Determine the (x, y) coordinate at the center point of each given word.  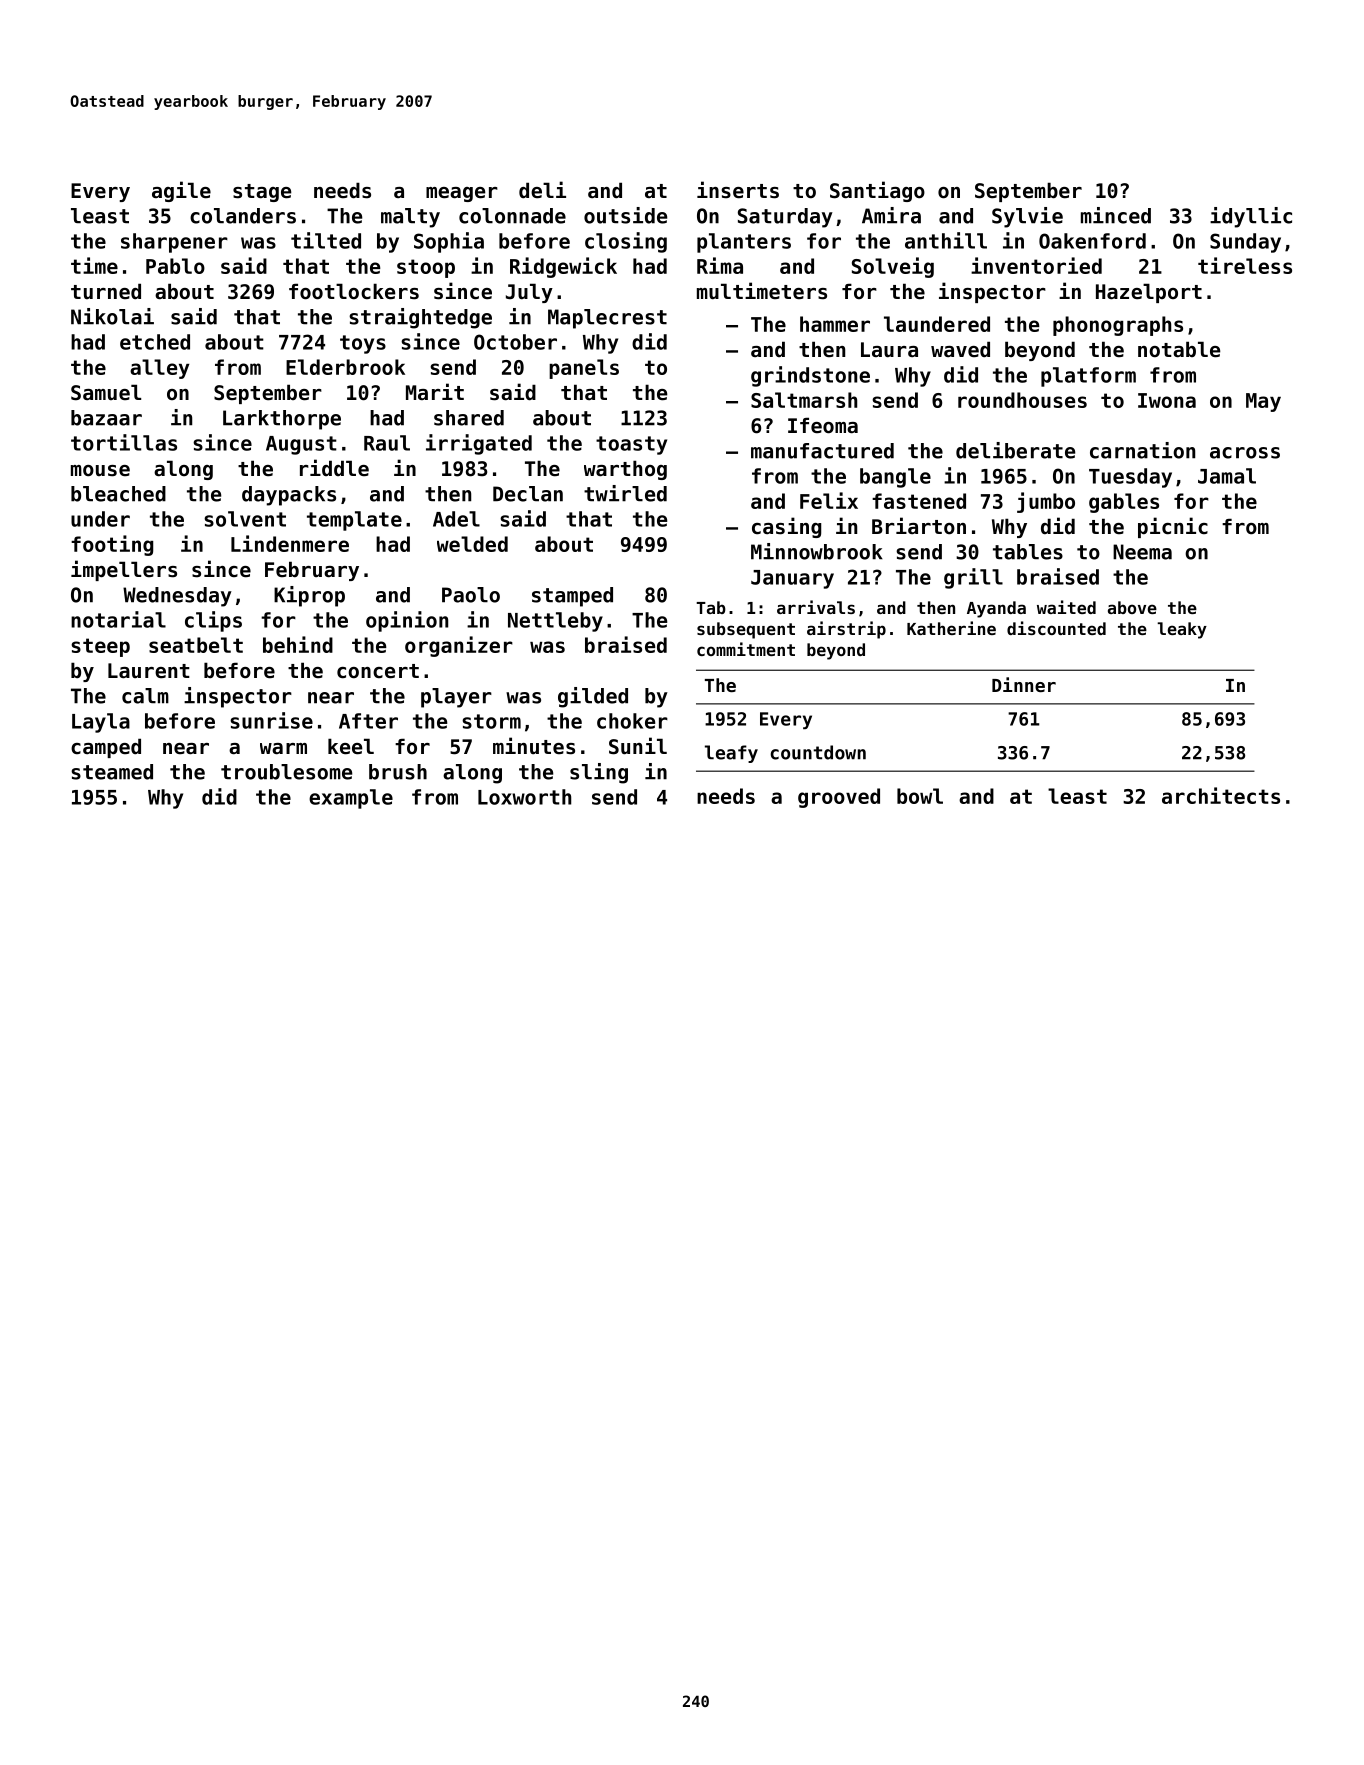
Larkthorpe (282, 420)
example (351, 799)
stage (262, 193)
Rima (720, 265)
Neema (1142, 552)
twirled (625, 493)
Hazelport (1149, 293)
